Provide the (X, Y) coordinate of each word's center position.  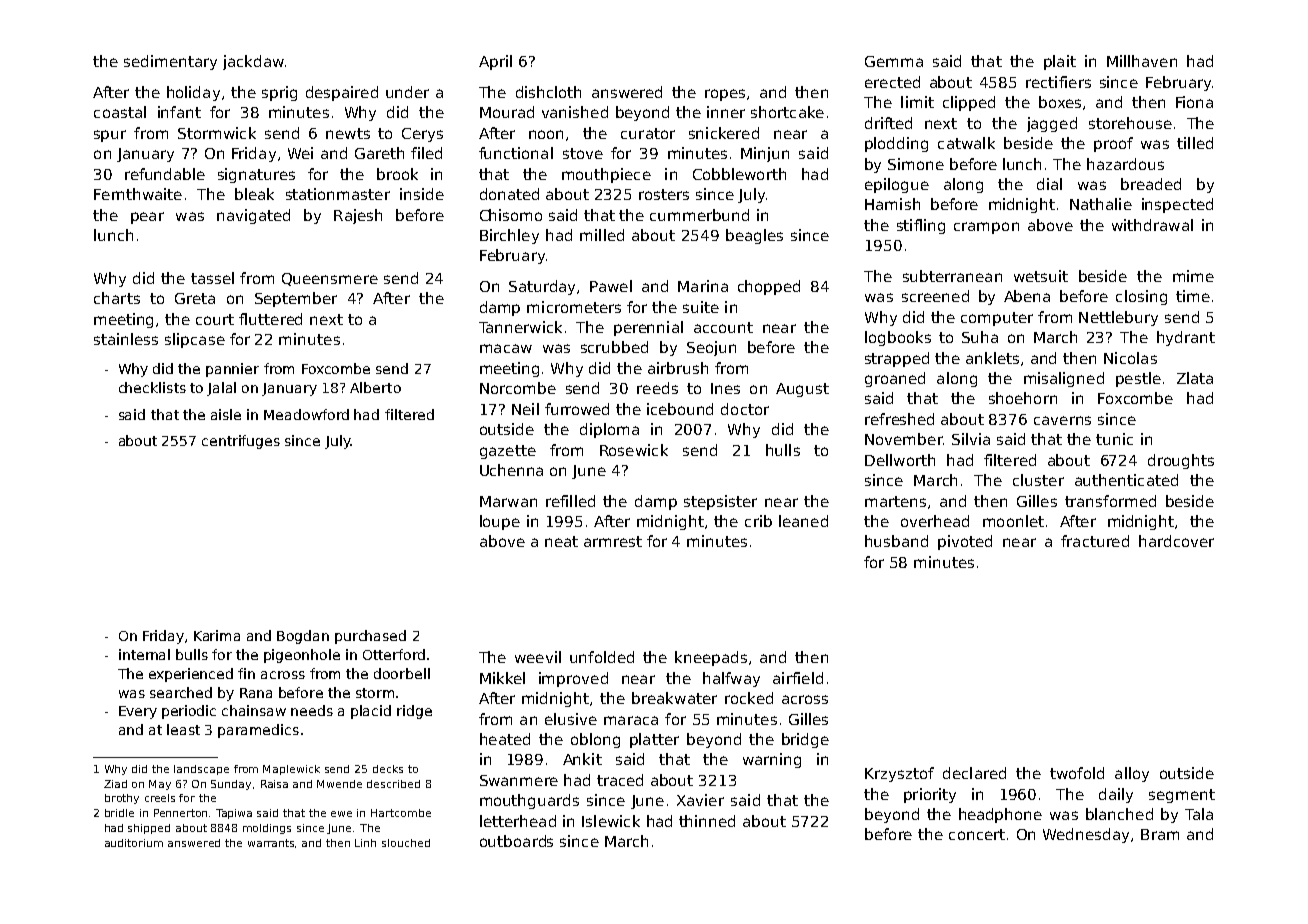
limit (917, 102)
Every (138, 712)
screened (935, 296)
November (904, 439)
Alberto (375, 387)
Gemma (894, 61)
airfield (798, 678)
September (296, 299)
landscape (201, 770)
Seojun (711, 348)
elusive (571, 719)
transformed (1110, 501)
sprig (279, 93)
